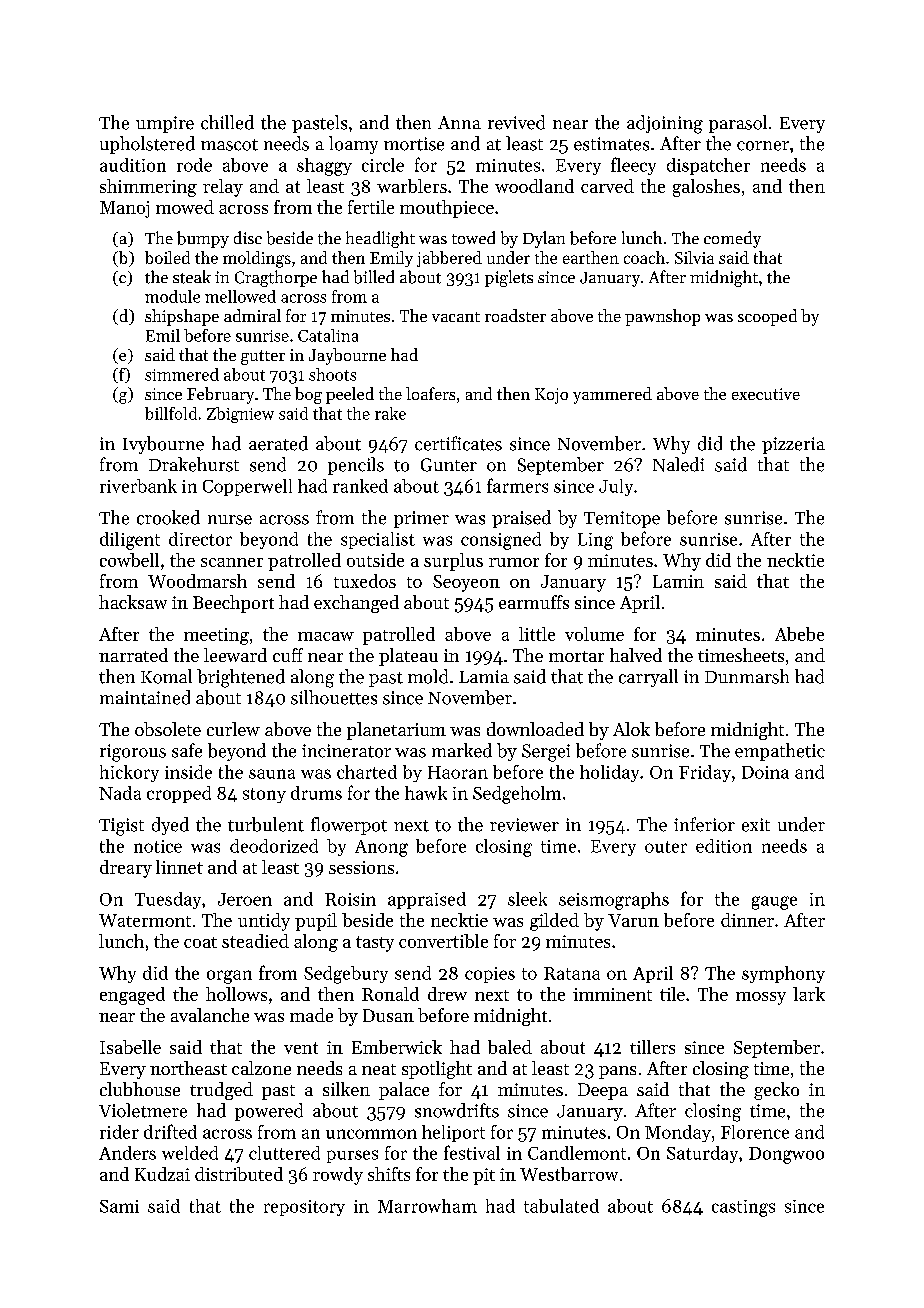 The height and width of the page is (1308, 924). What do you see at coordinates (551, 396) in the page?
I see `Kojo` at bounding box center [551, 396].
